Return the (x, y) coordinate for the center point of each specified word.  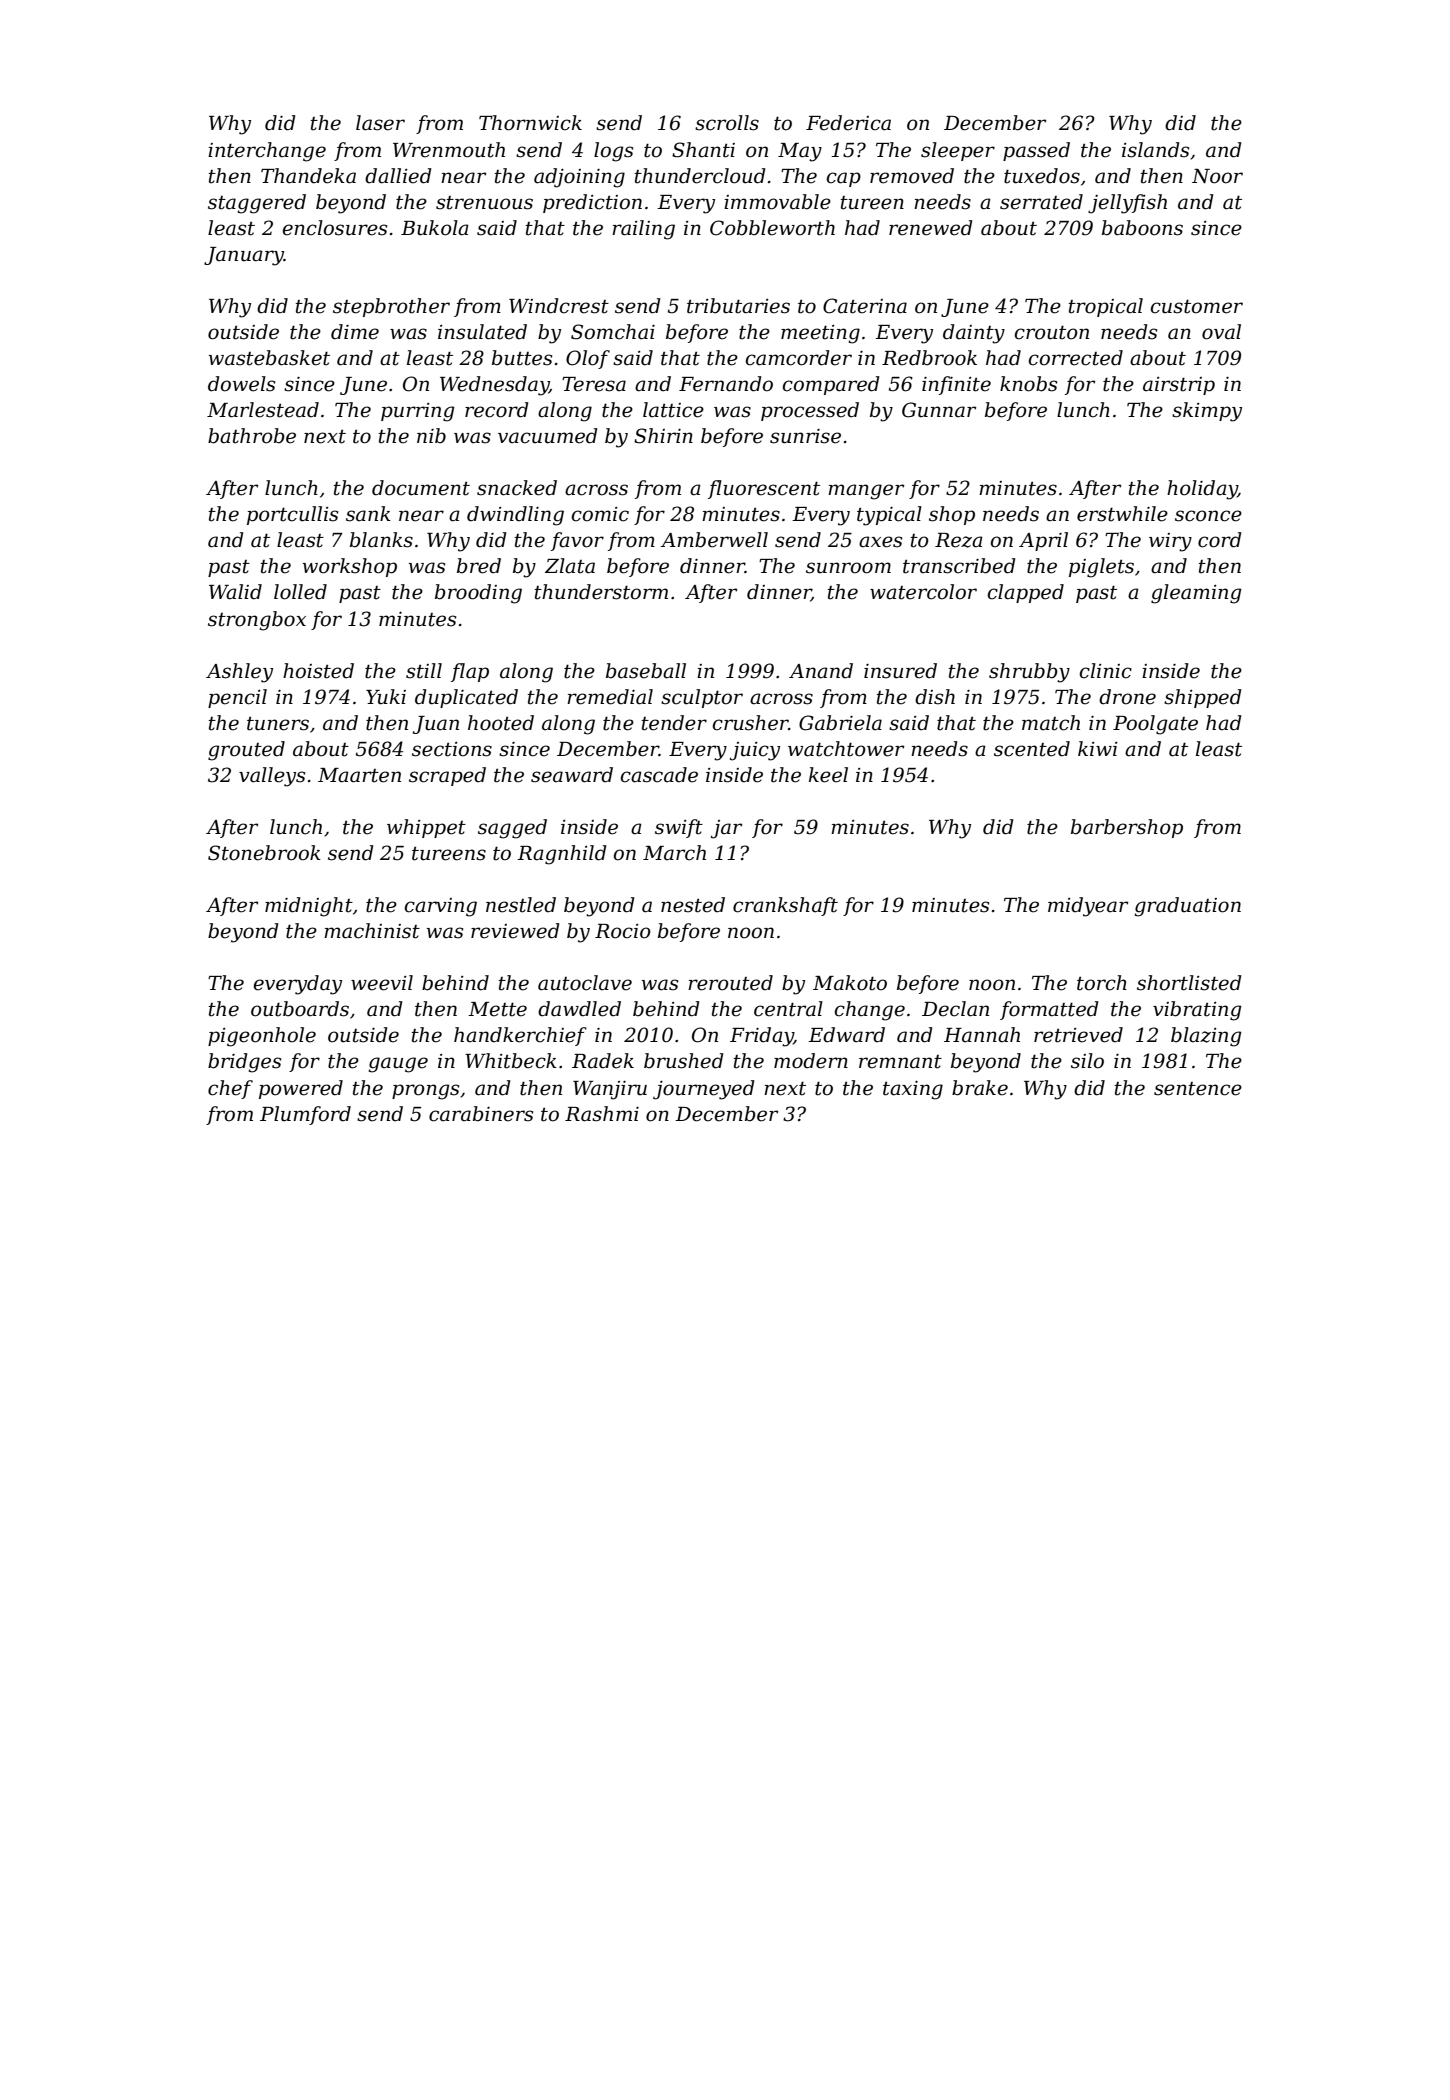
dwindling (515, 516)
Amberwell (714, 540)
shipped (1203, 698)
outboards (300, 1009)
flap (470, 672)
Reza (959, 540)
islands (1155, 150)
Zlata (570, 566)
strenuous (484, 203)
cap (844, 179)
